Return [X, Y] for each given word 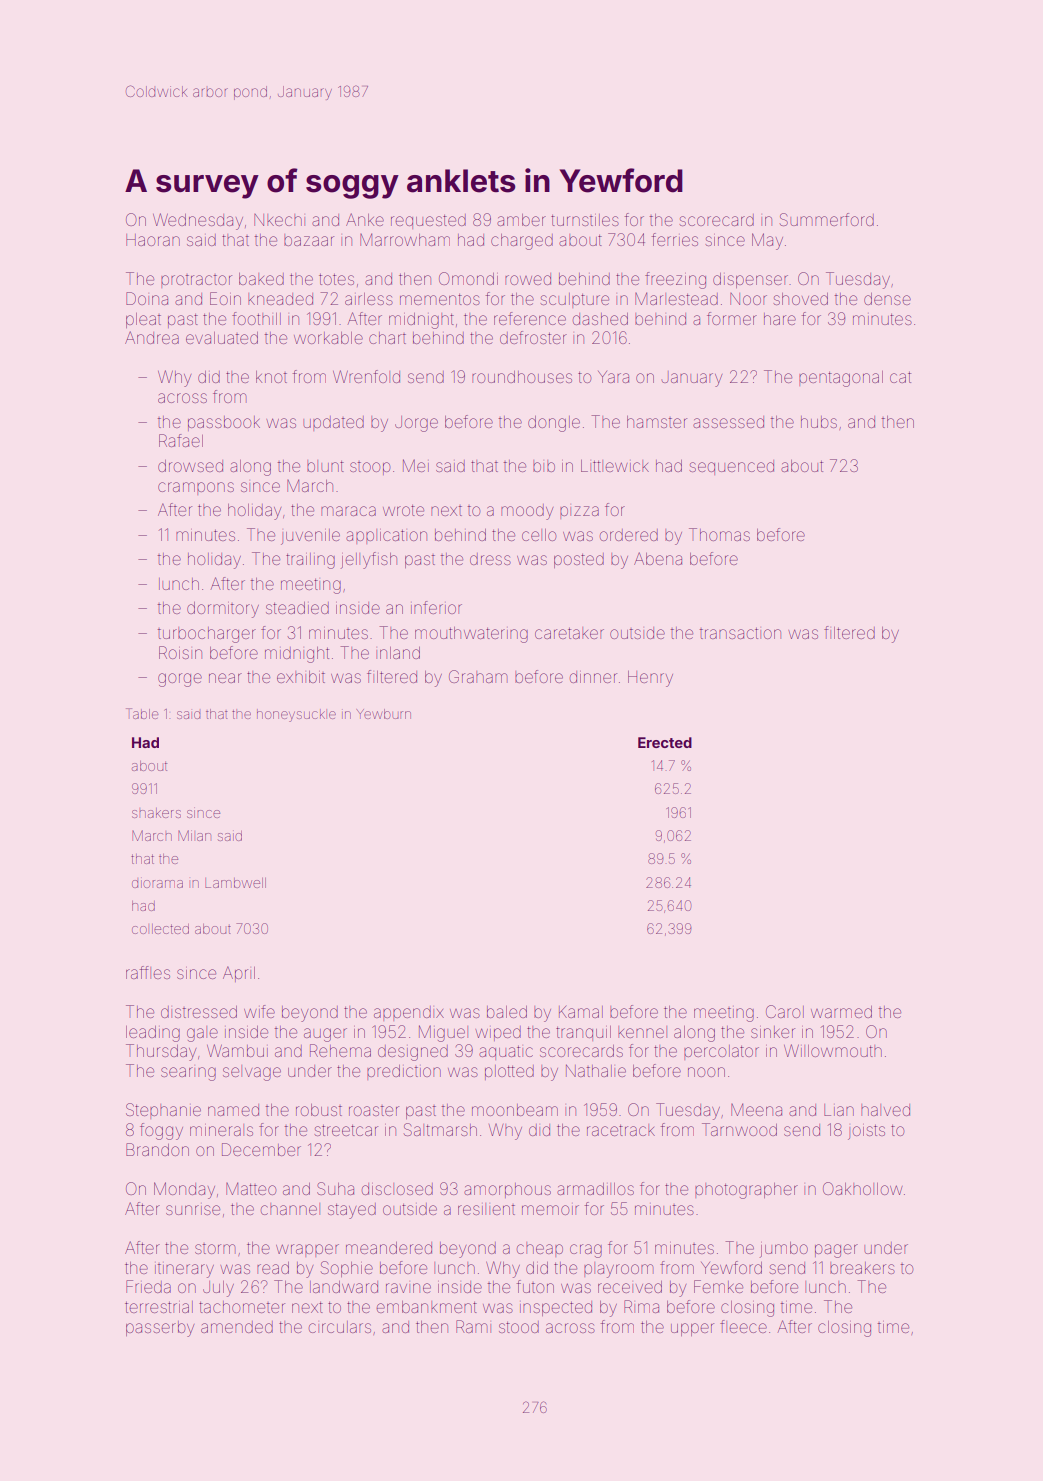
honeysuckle [296, 715]
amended [237, 1327]
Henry [650, 679]
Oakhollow [863, 1188]
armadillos [595, 1189]
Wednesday [198, 221]
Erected [665, 742]
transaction [740, 633]
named [233, 1110]
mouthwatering [471, 635]
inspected [556, 1308]
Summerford [827, 219]
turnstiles [585, 220]
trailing [310, 561]
